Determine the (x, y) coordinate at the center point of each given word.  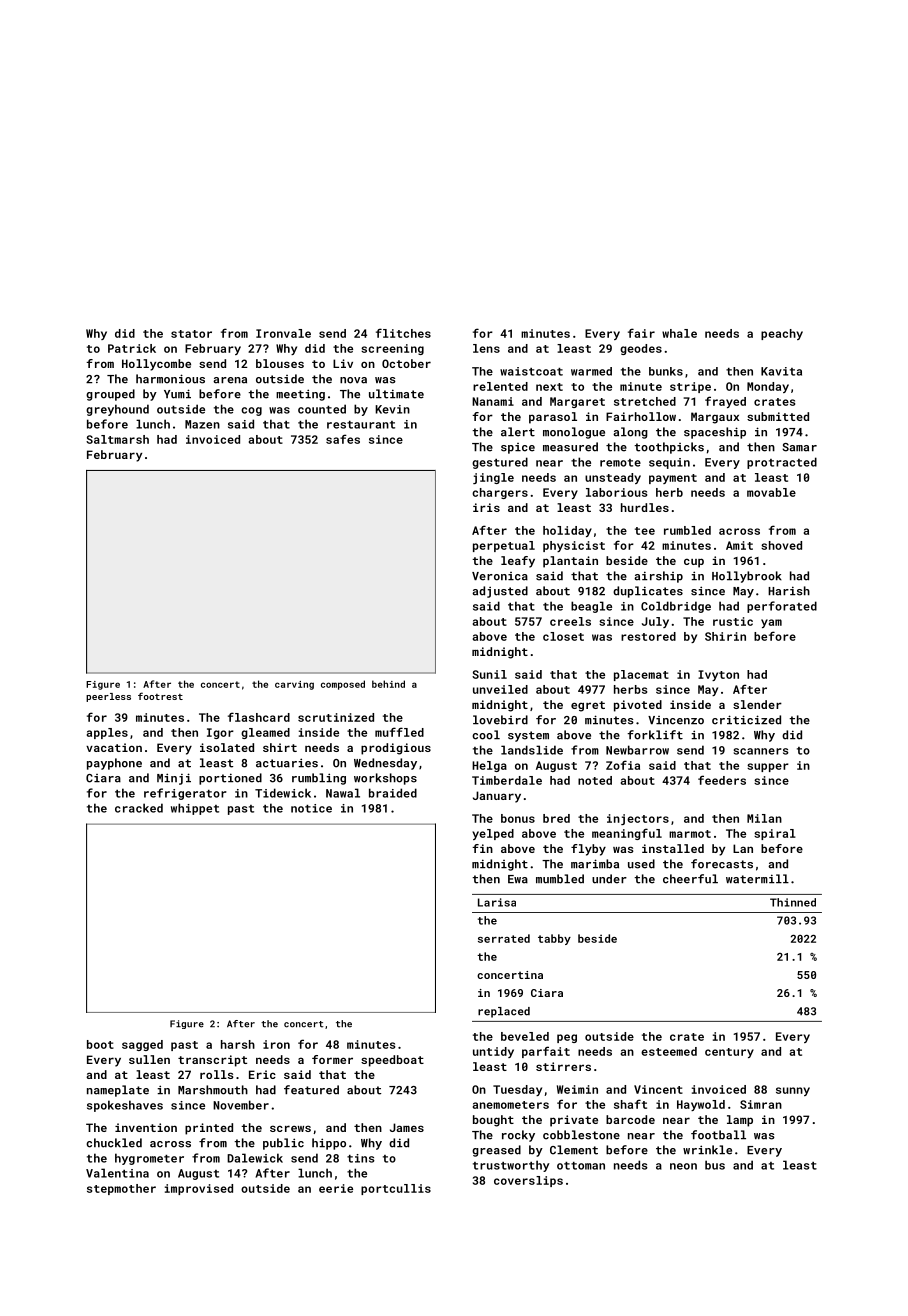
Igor (220, 733)
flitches (403, 333)
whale (679, 333)
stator (191, 334)
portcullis (396, 1189)
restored (648, 636)
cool (486, 735)
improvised (199, 1189)
